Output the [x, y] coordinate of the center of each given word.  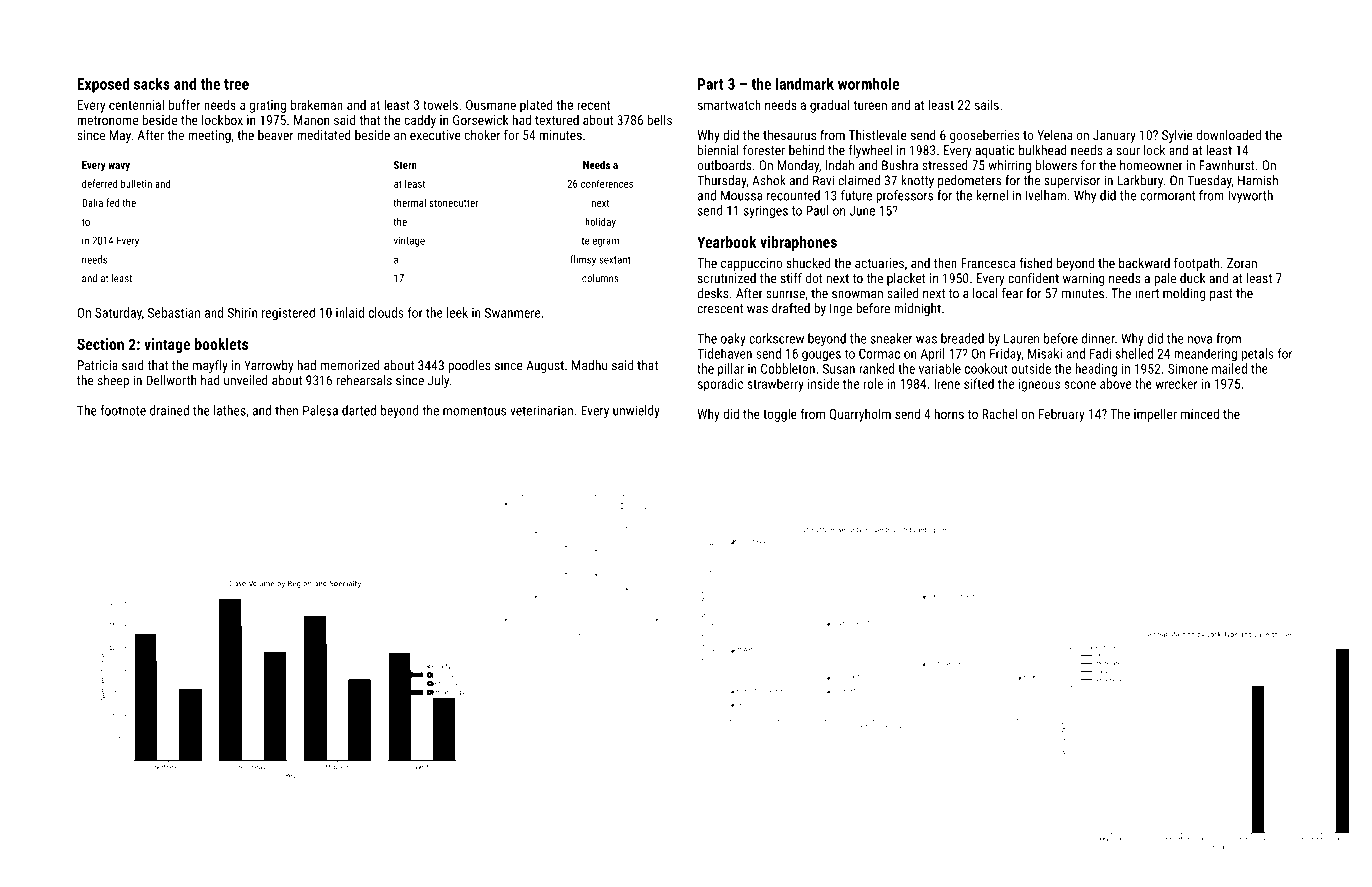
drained [169, 410]
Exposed [103, 85]
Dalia [92, 202]
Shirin [242, 312]
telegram [600, 241]
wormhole [868, 83]
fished [1035, 262]
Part [711, 84]
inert [1147, 293]
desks [713, 293]
